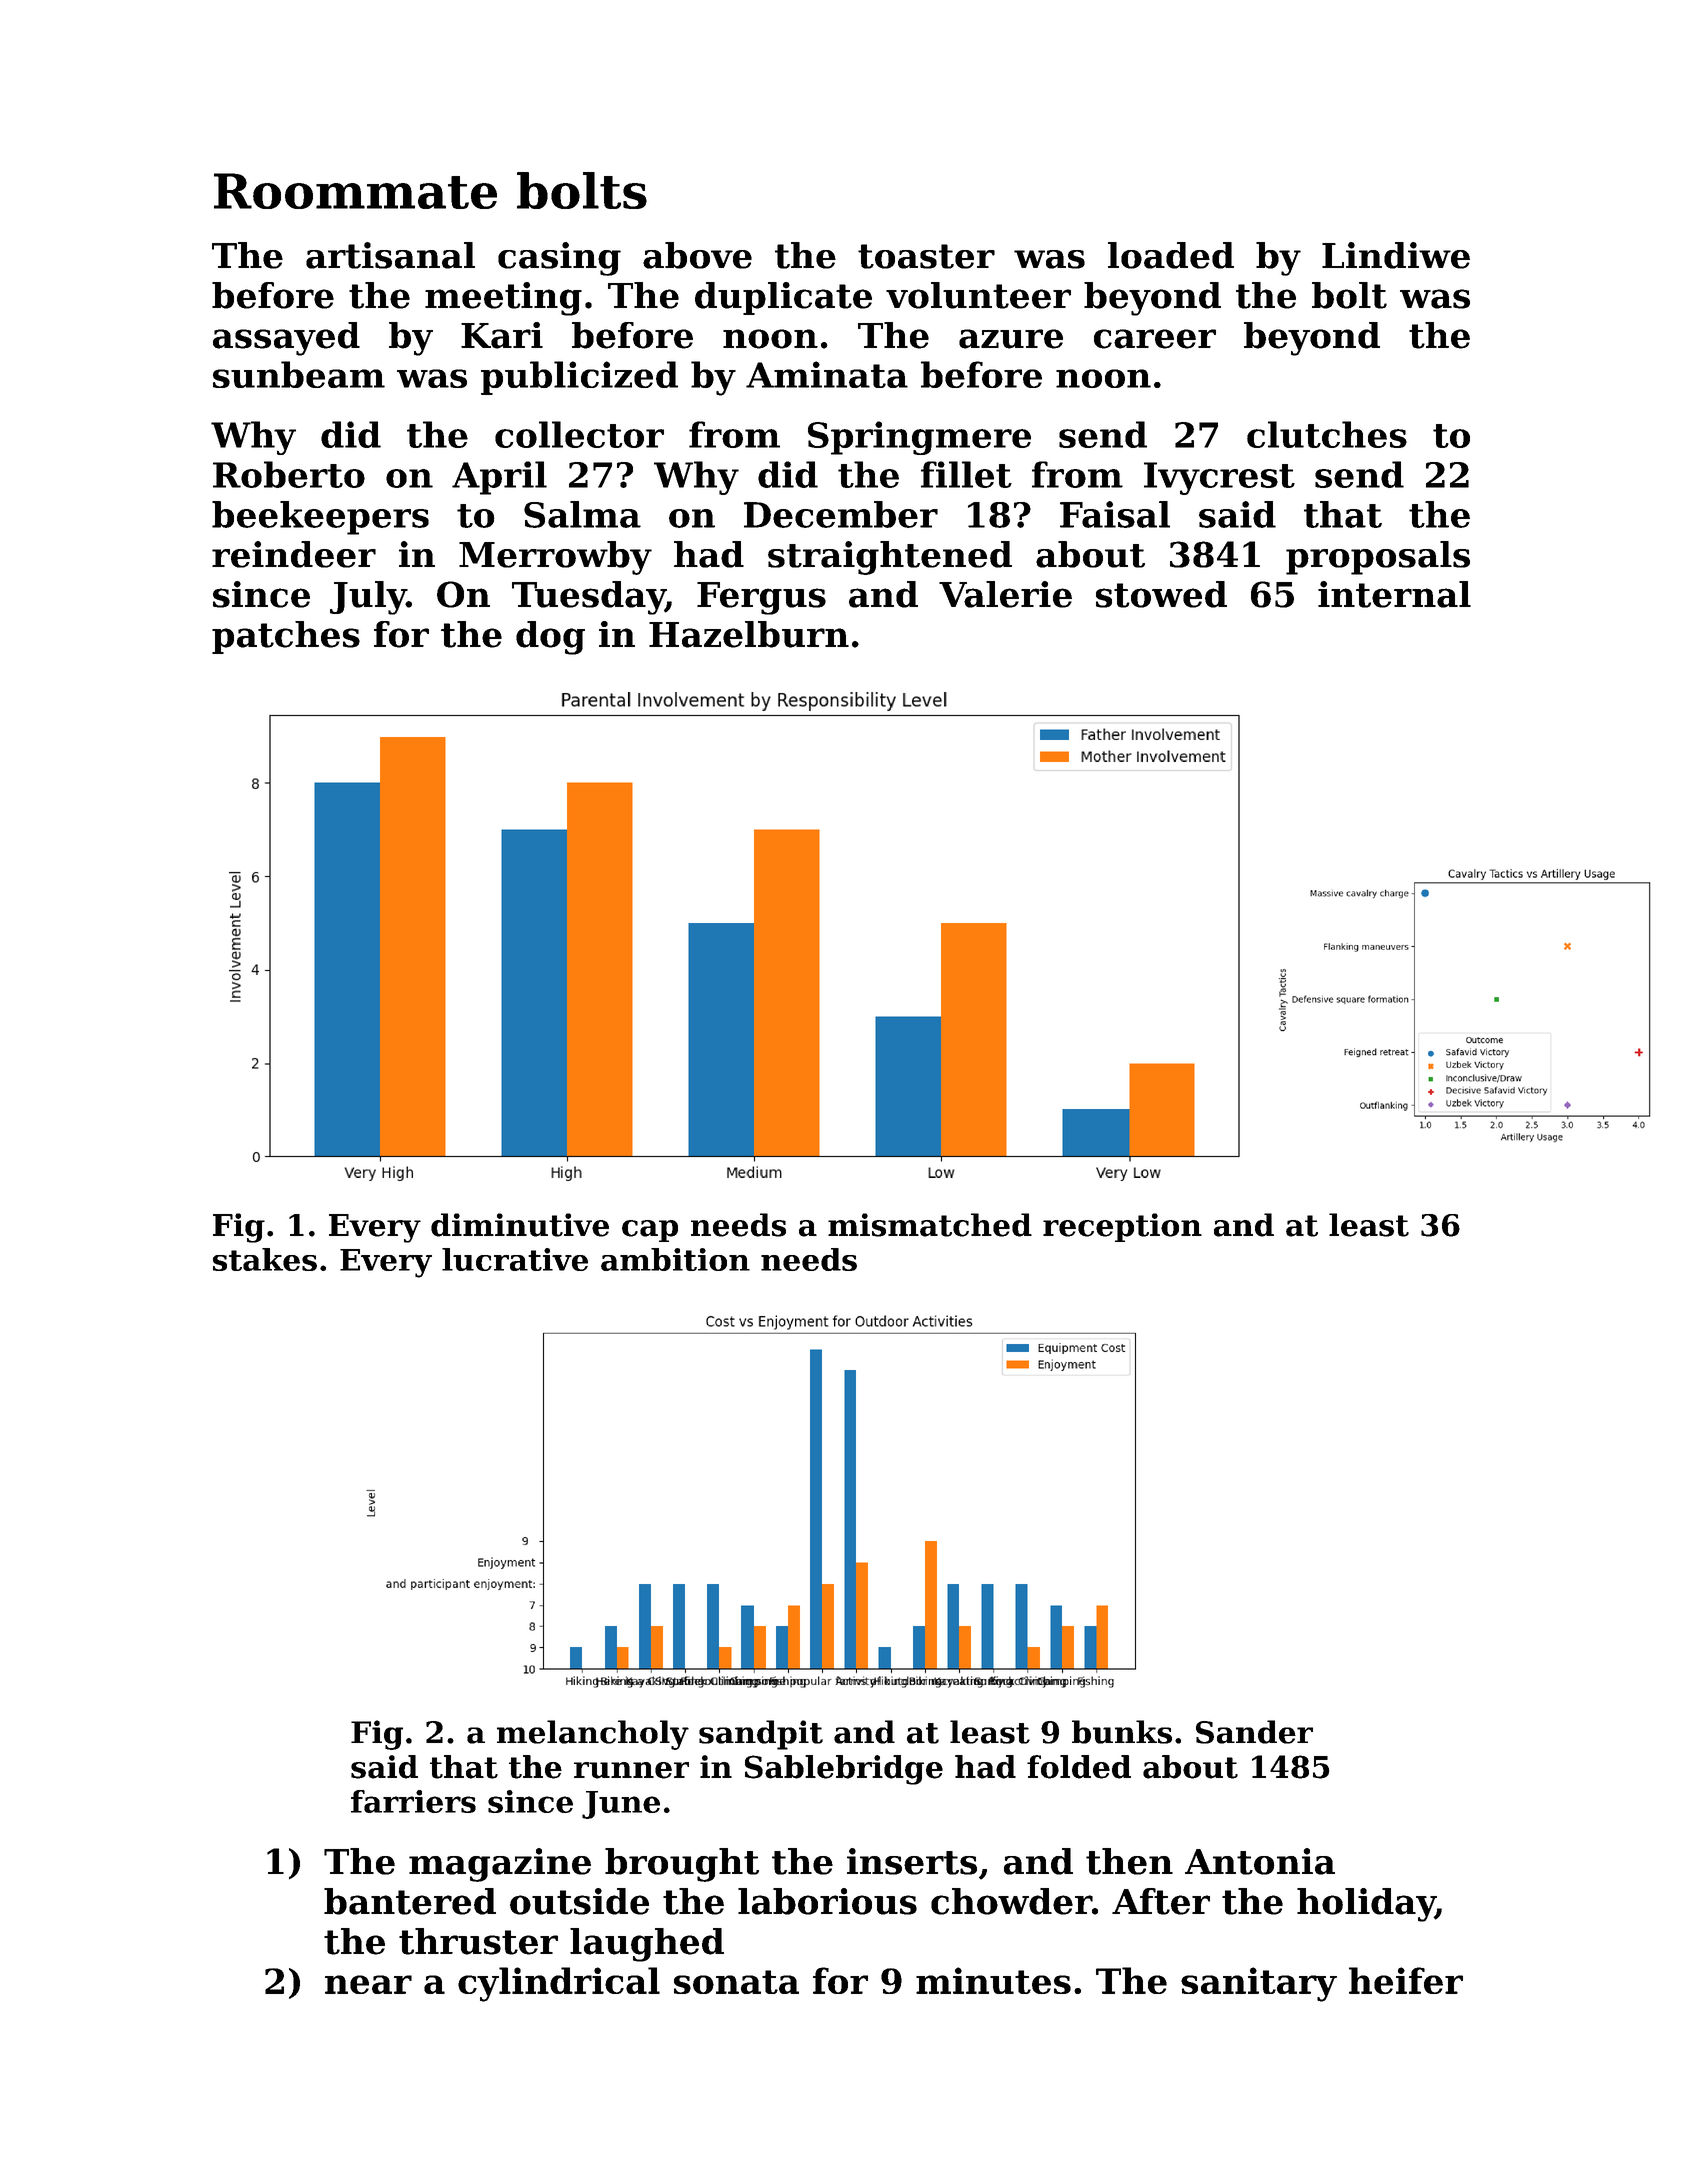 This screenshot has width=1683, height=2178. What do you see at coordinates (1394, 594) in the screenshot?
I see `internal` at bounding box center [1394, 594].
